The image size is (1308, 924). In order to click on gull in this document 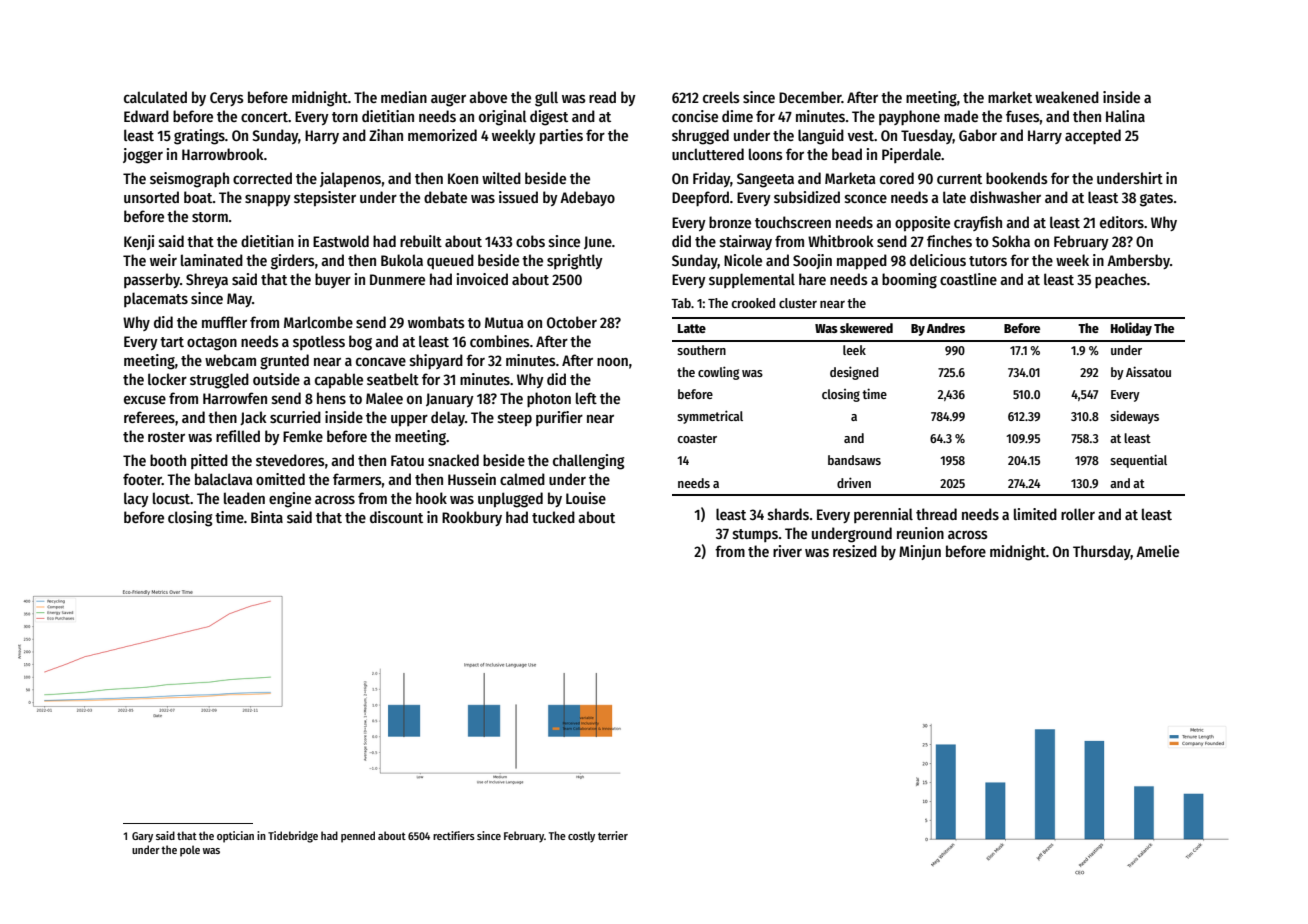, I will do `click(546, 99)`.
